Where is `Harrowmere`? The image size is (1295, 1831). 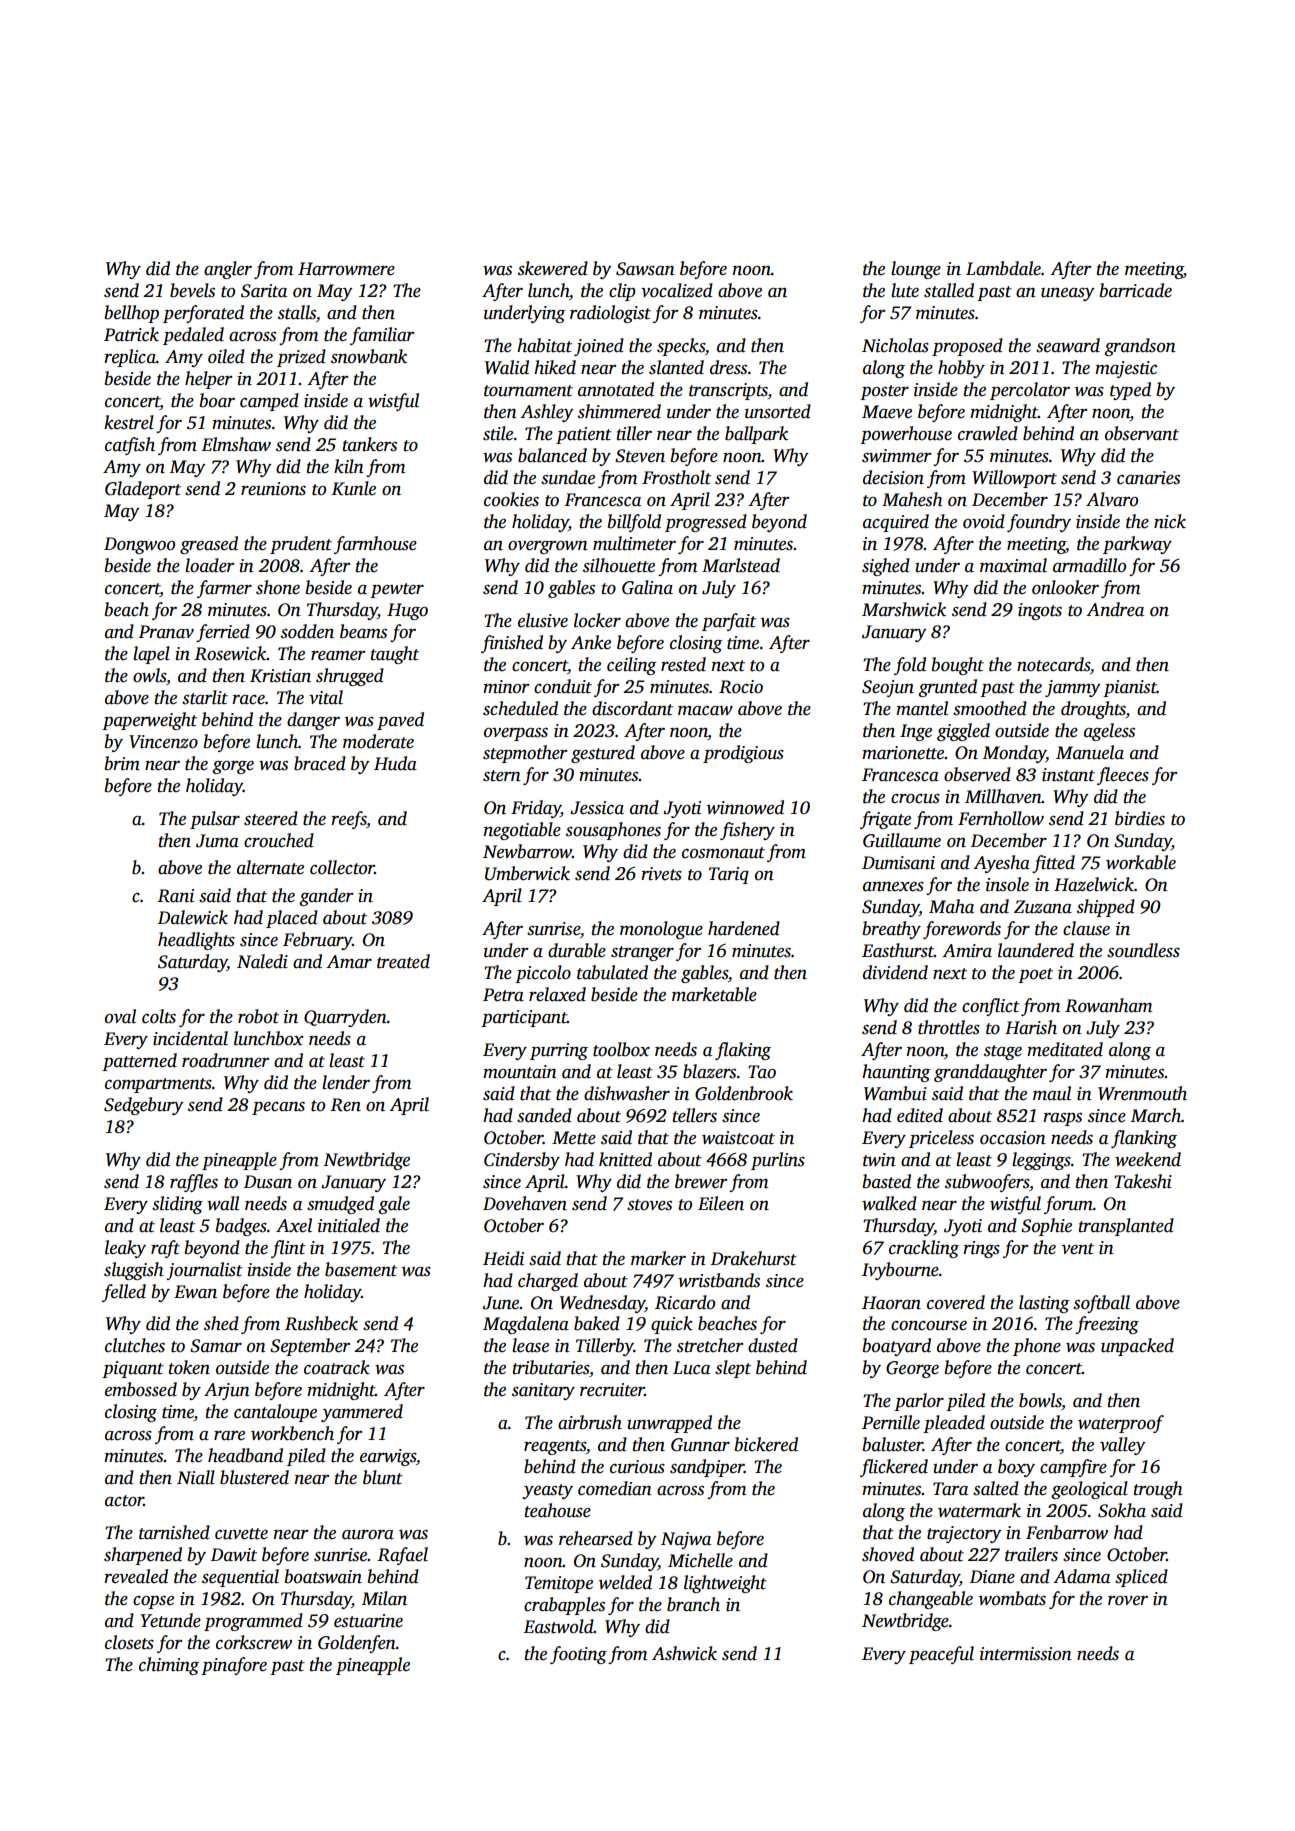 Harrowmere is located at coordinates (346, 269).
